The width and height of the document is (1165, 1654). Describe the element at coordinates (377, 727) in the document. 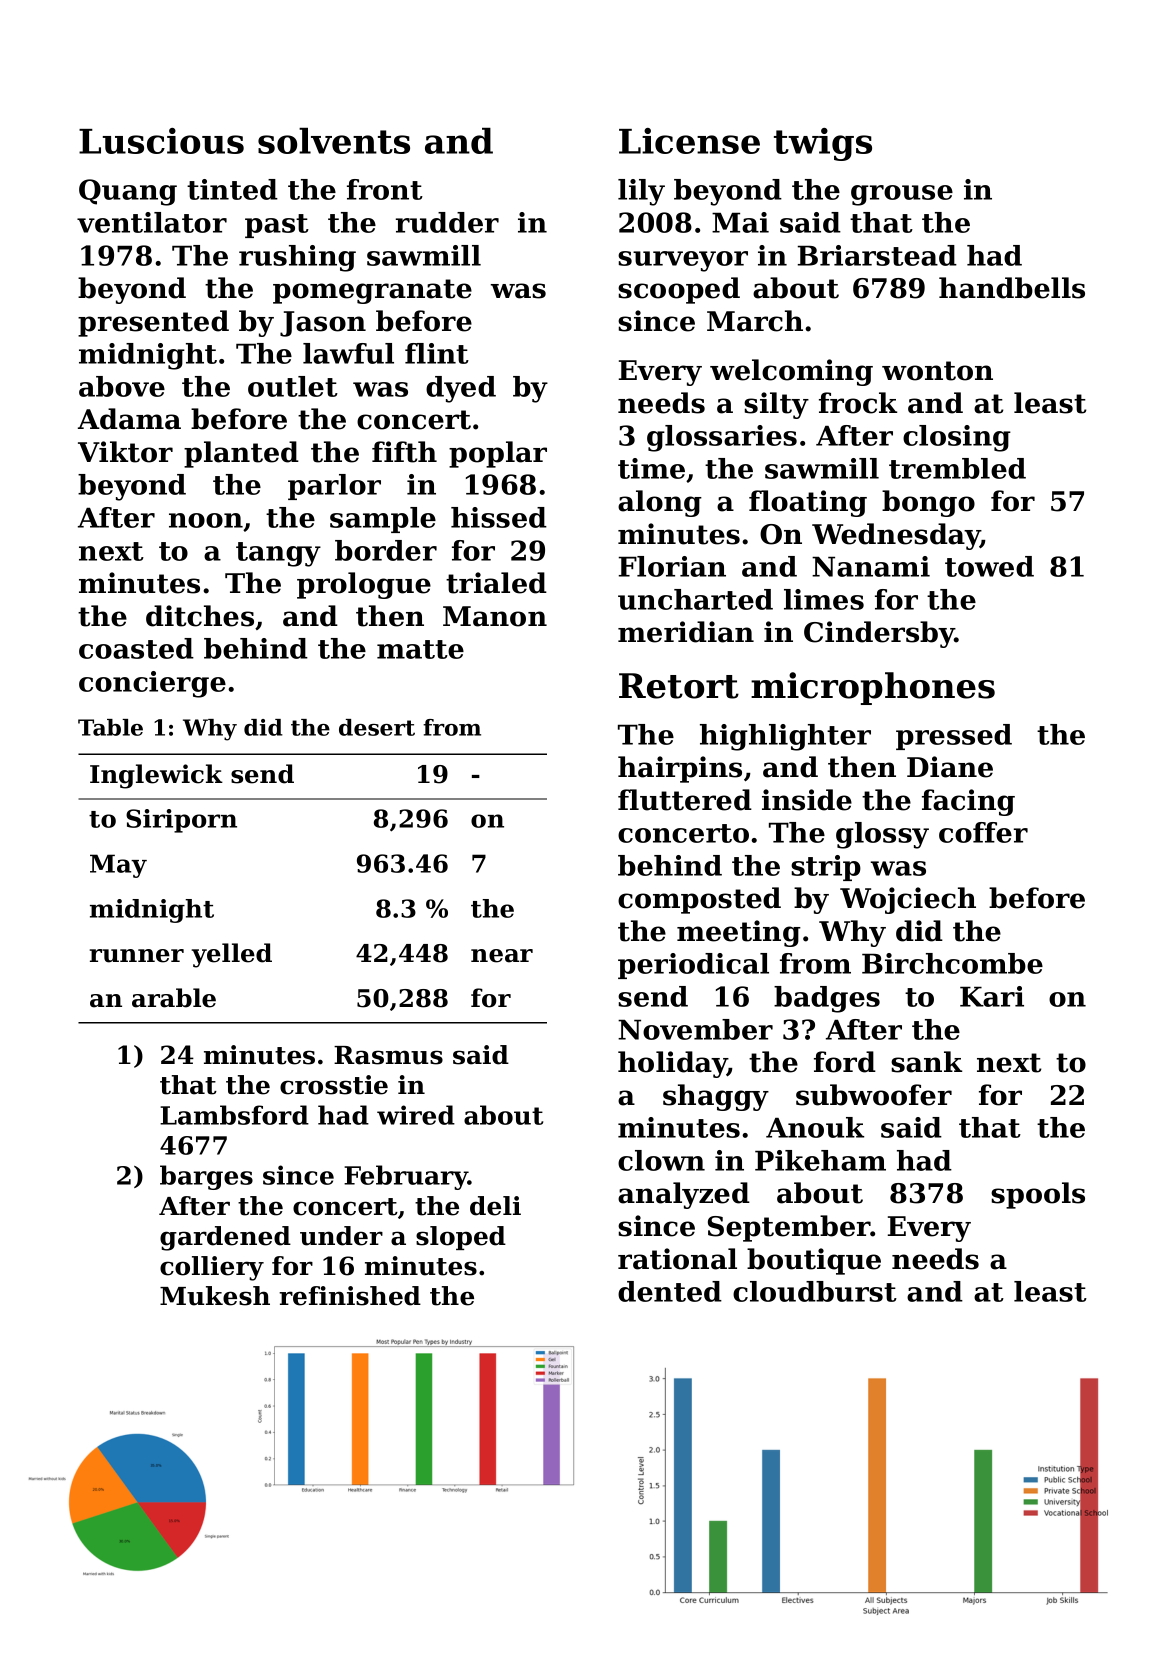

I see `desert` at that location.
